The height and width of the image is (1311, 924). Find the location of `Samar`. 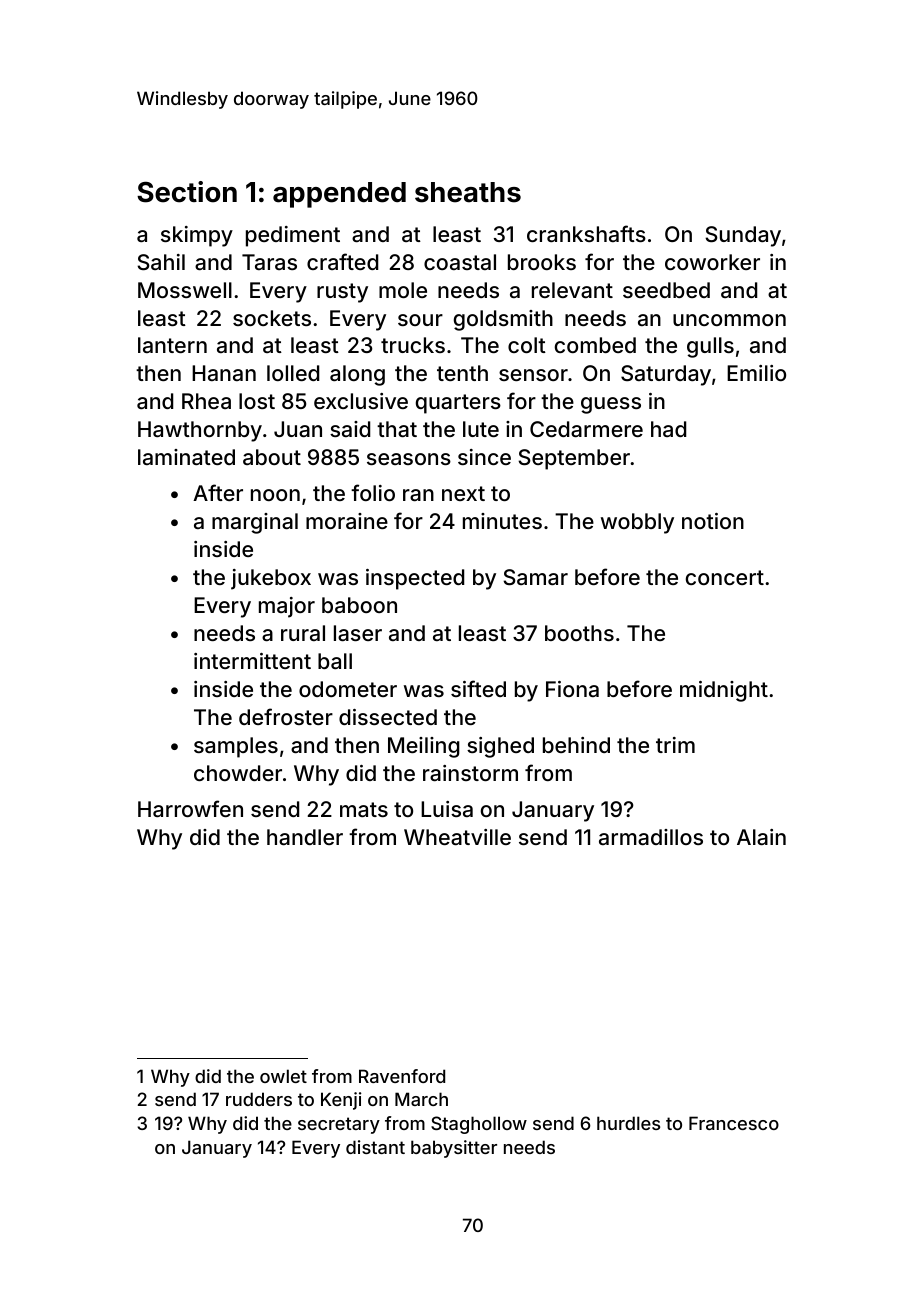

Samar is located at coordinates (535, 577).
